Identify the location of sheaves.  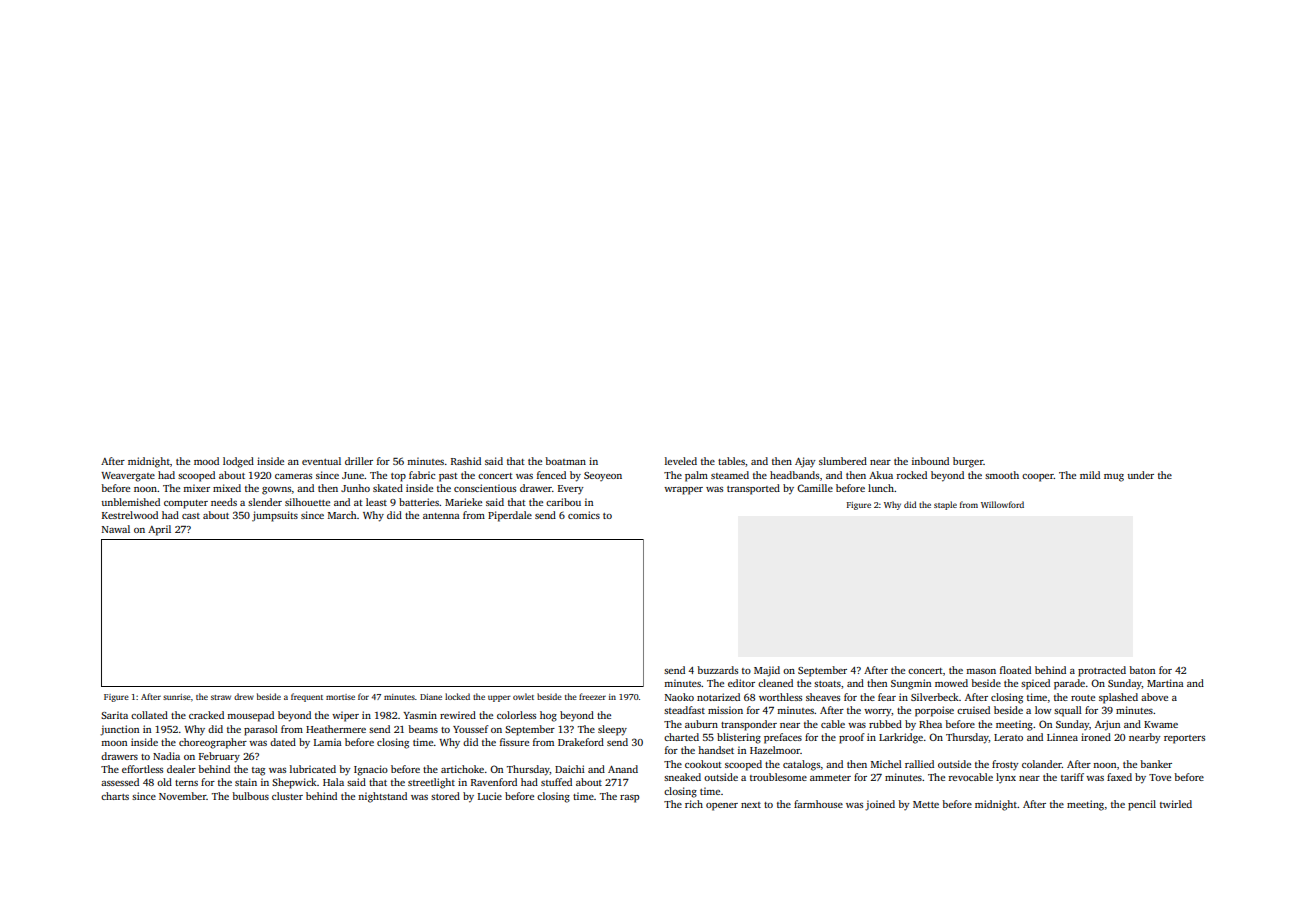
(823, 697).
